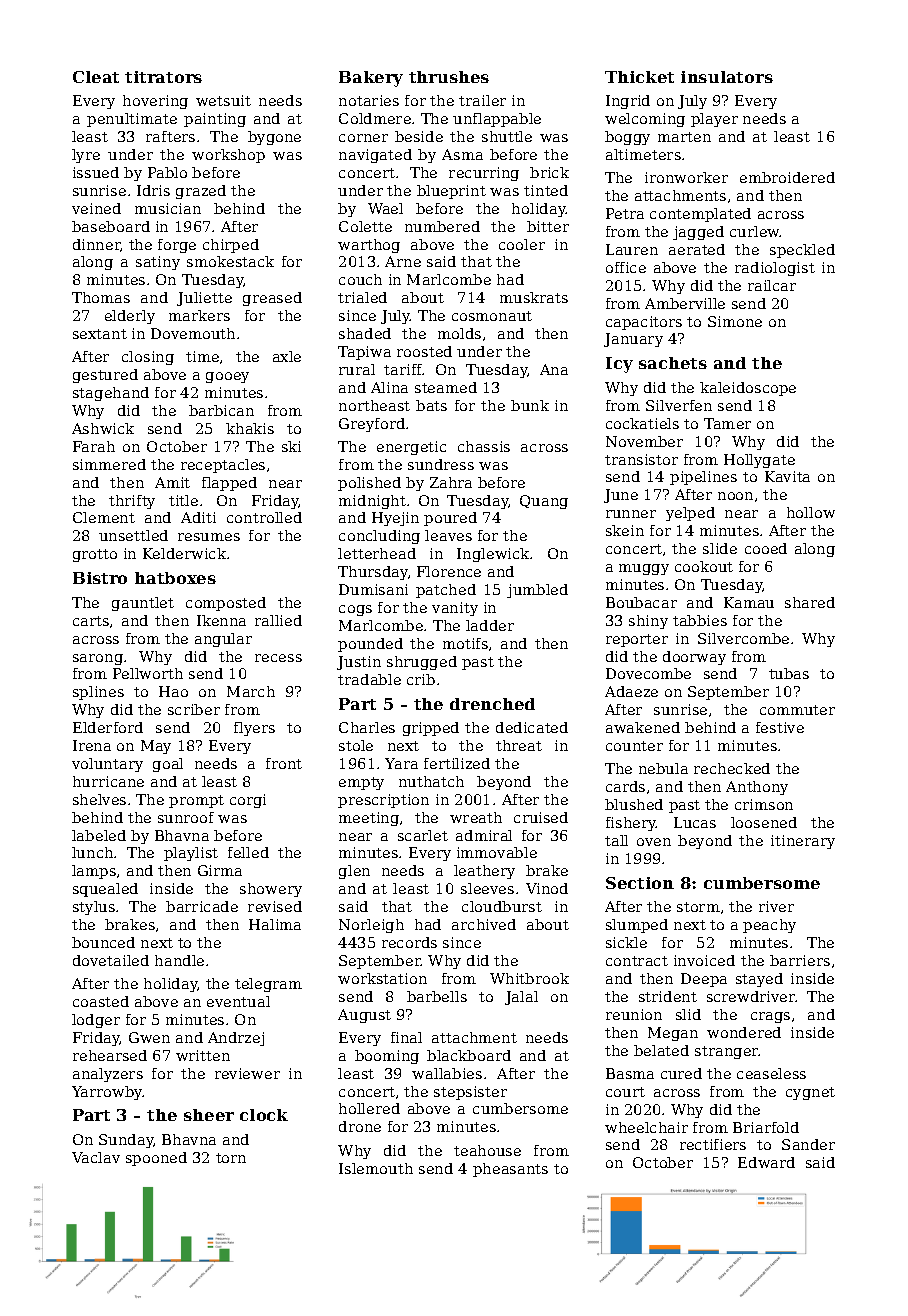  What do you see at coordinates (780, 727) in the page?
I see `festive` at bounding box center [780, 727].
